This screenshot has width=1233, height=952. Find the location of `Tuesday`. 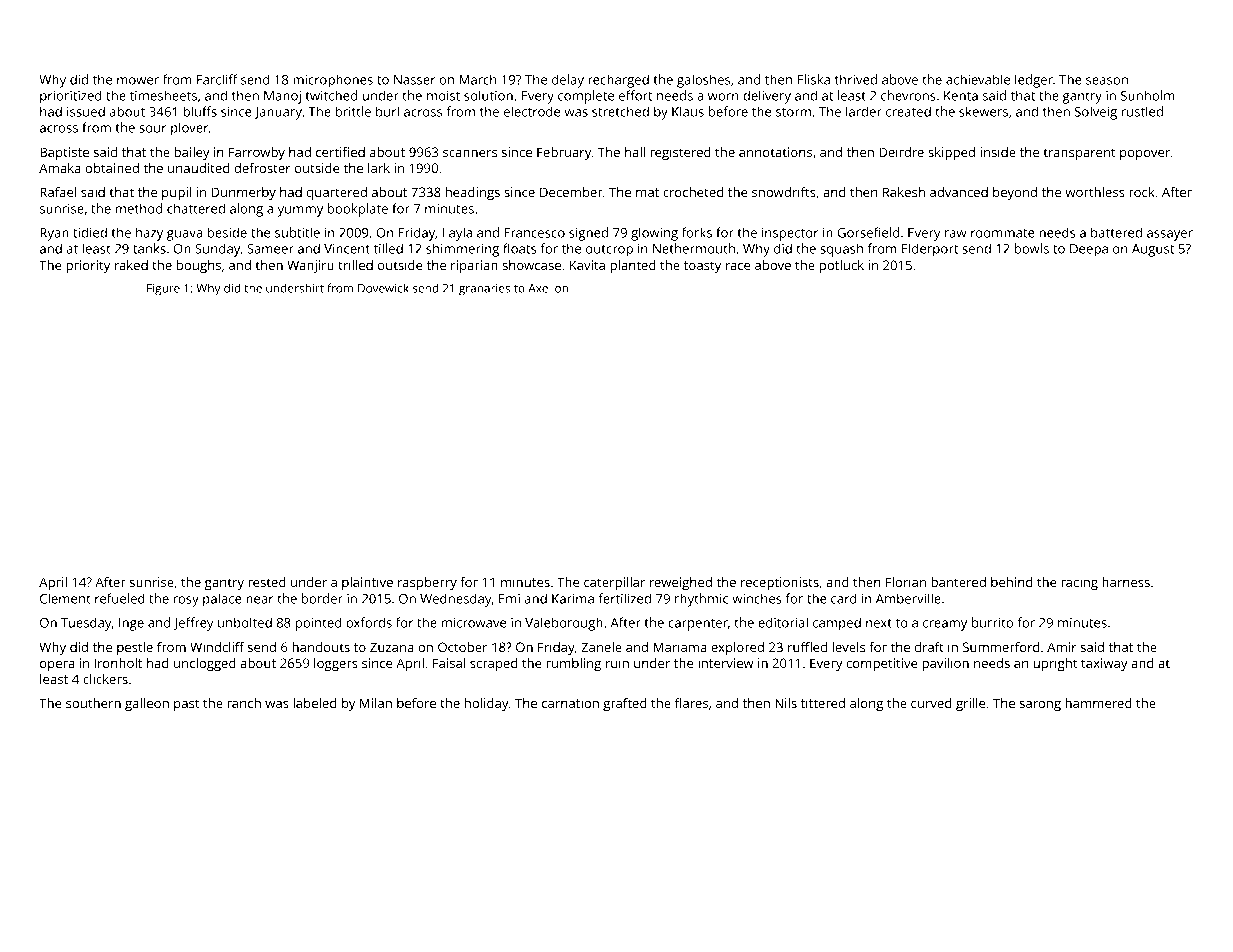

Tuesday is located at coordinates (86, 624).
